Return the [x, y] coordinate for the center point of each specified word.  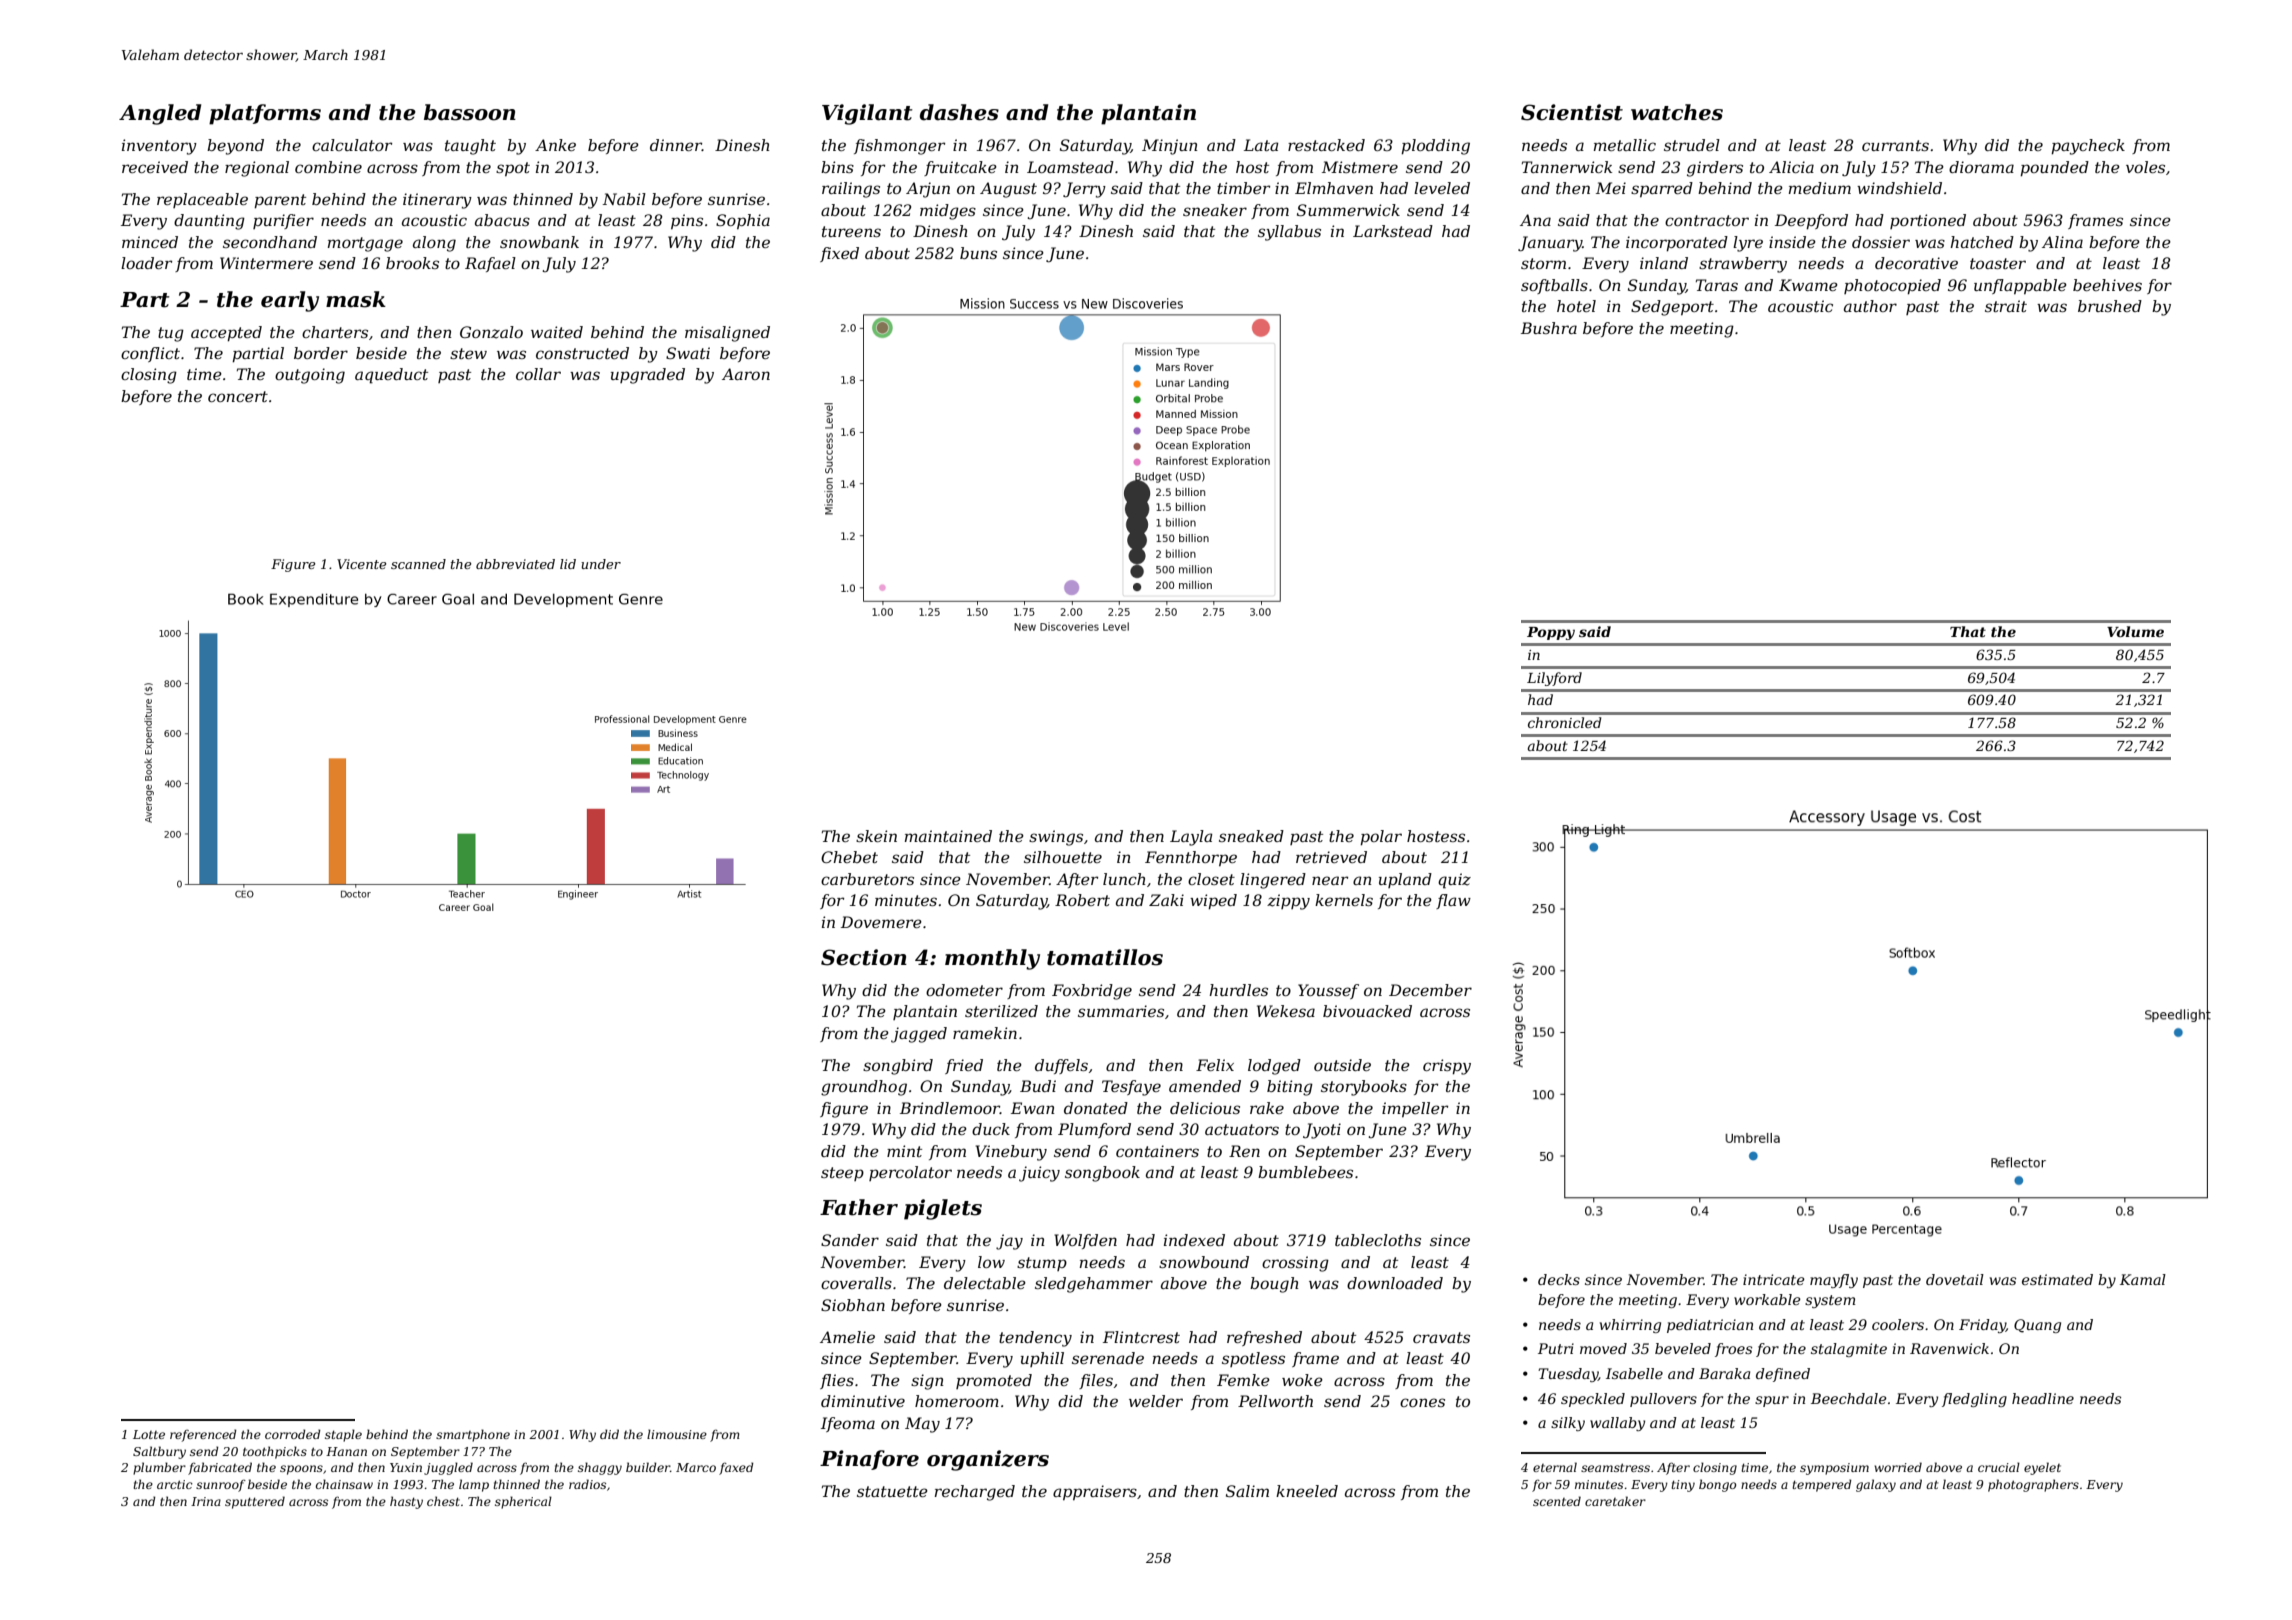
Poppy [1551, 633]
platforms [265, 114]
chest [443, 1501]
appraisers [1095, 1492]
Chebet [849, 857]
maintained [948, 836]
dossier [1881, 242]
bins [837, 167]
